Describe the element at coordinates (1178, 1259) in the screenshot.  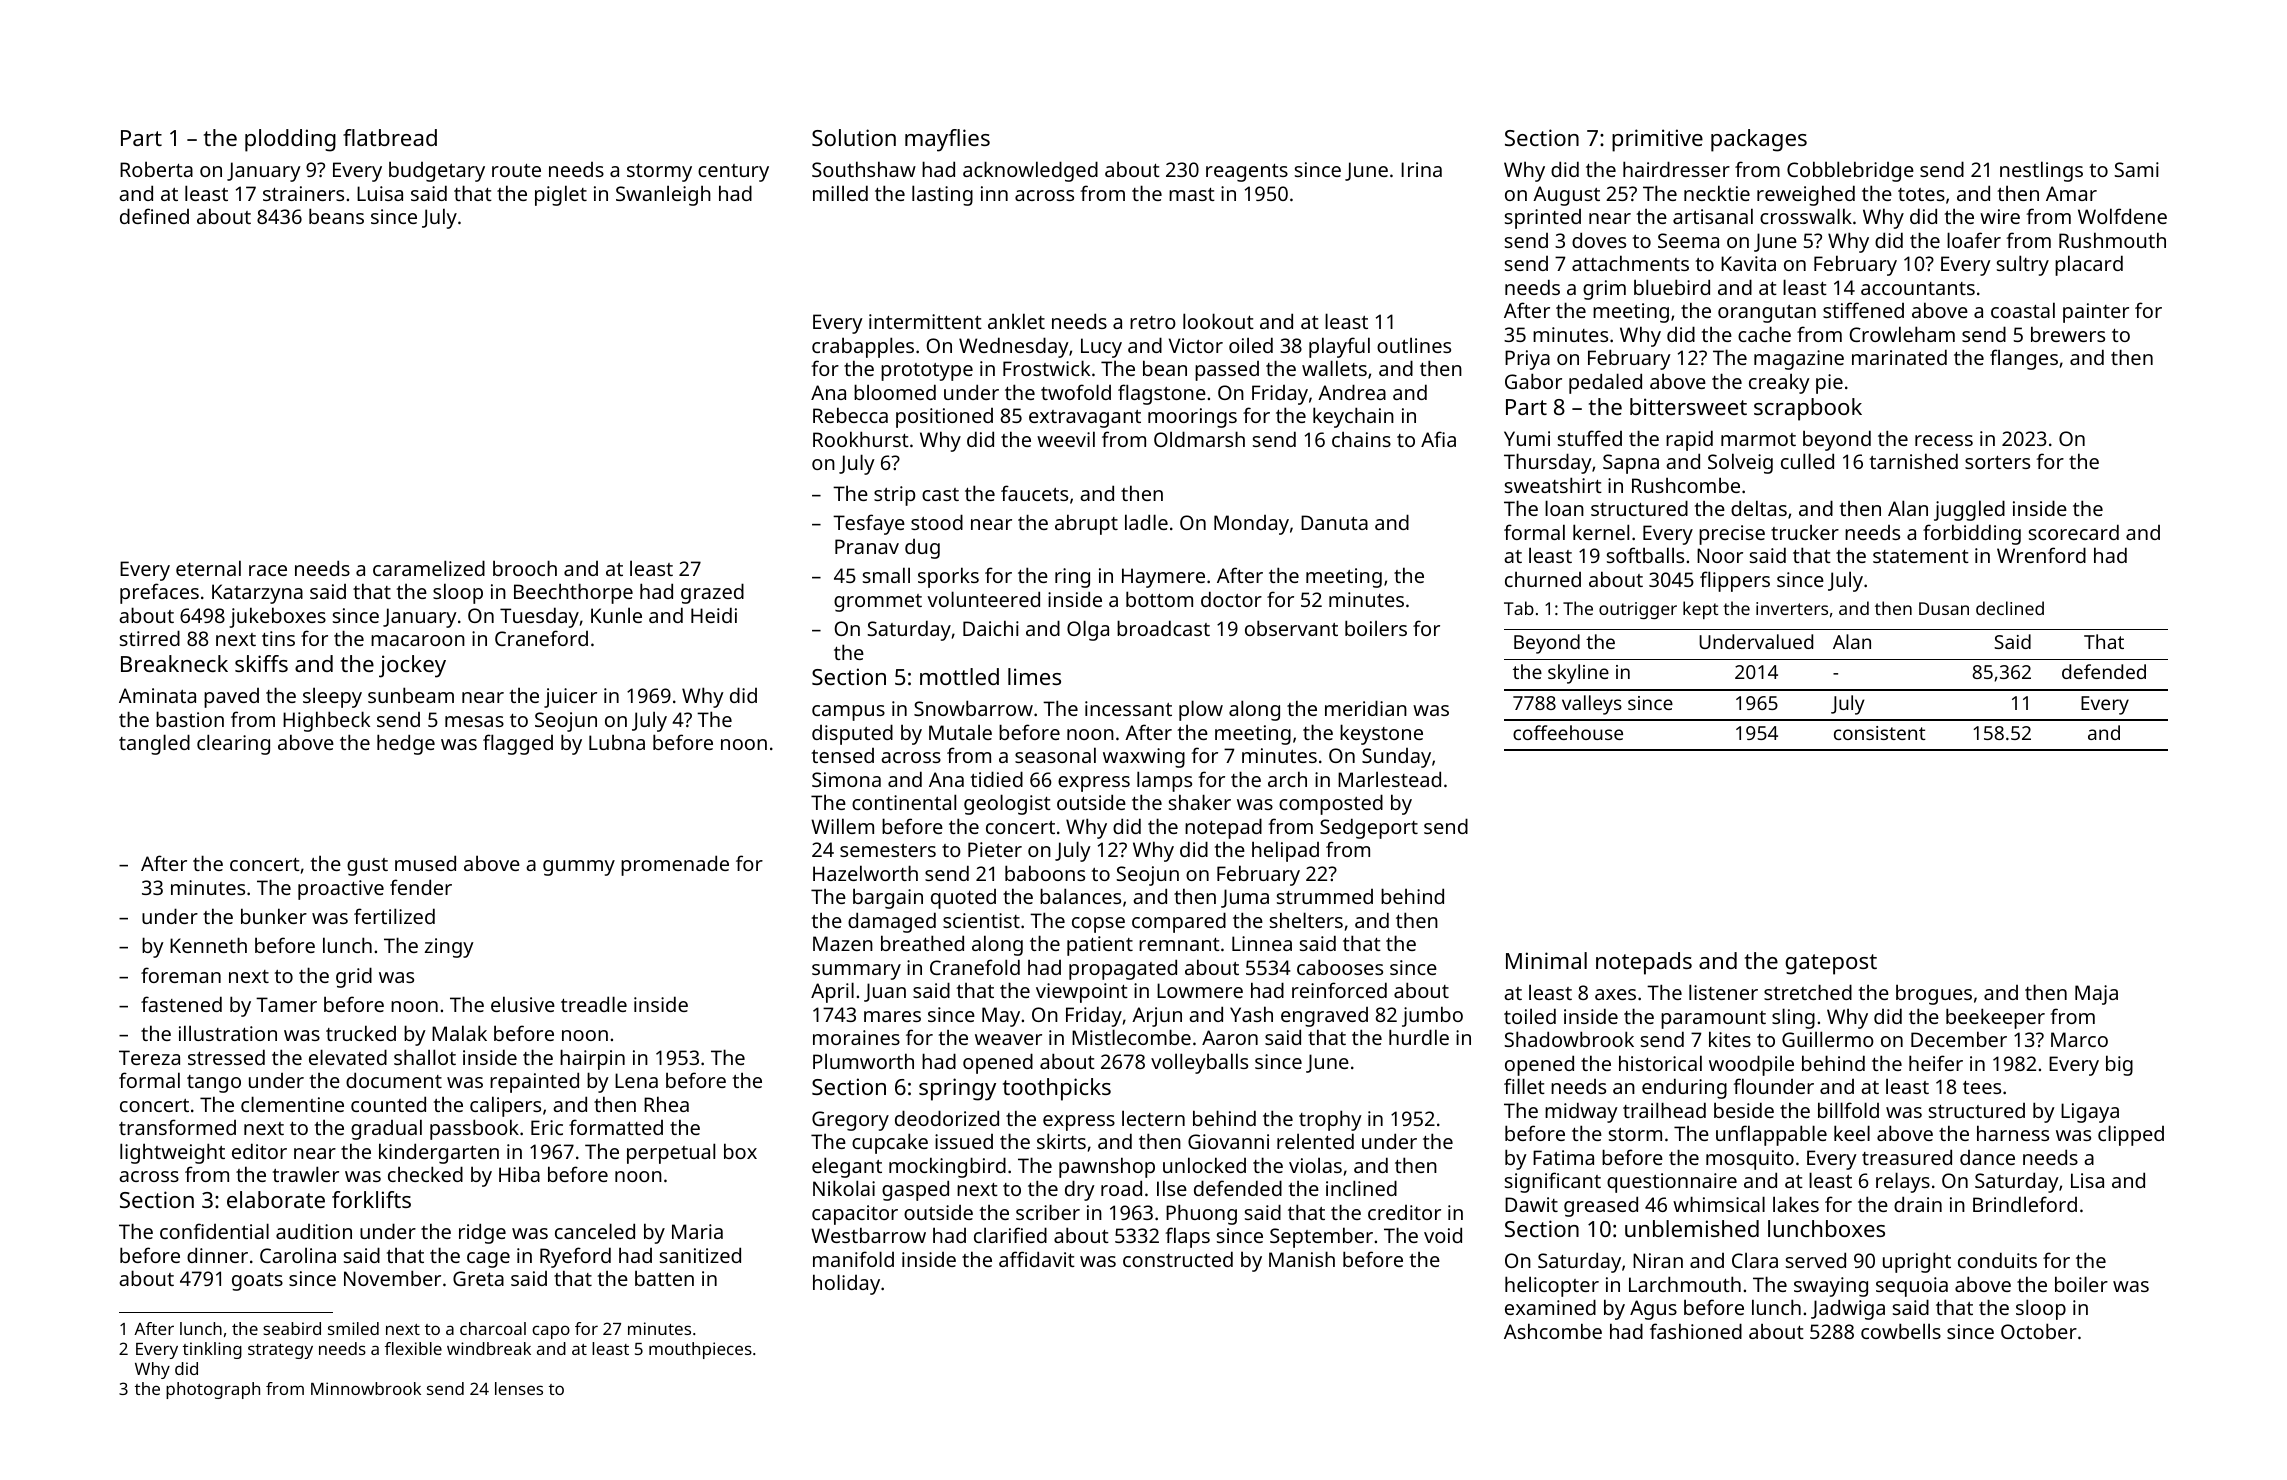
I see `constructed` at that location.
